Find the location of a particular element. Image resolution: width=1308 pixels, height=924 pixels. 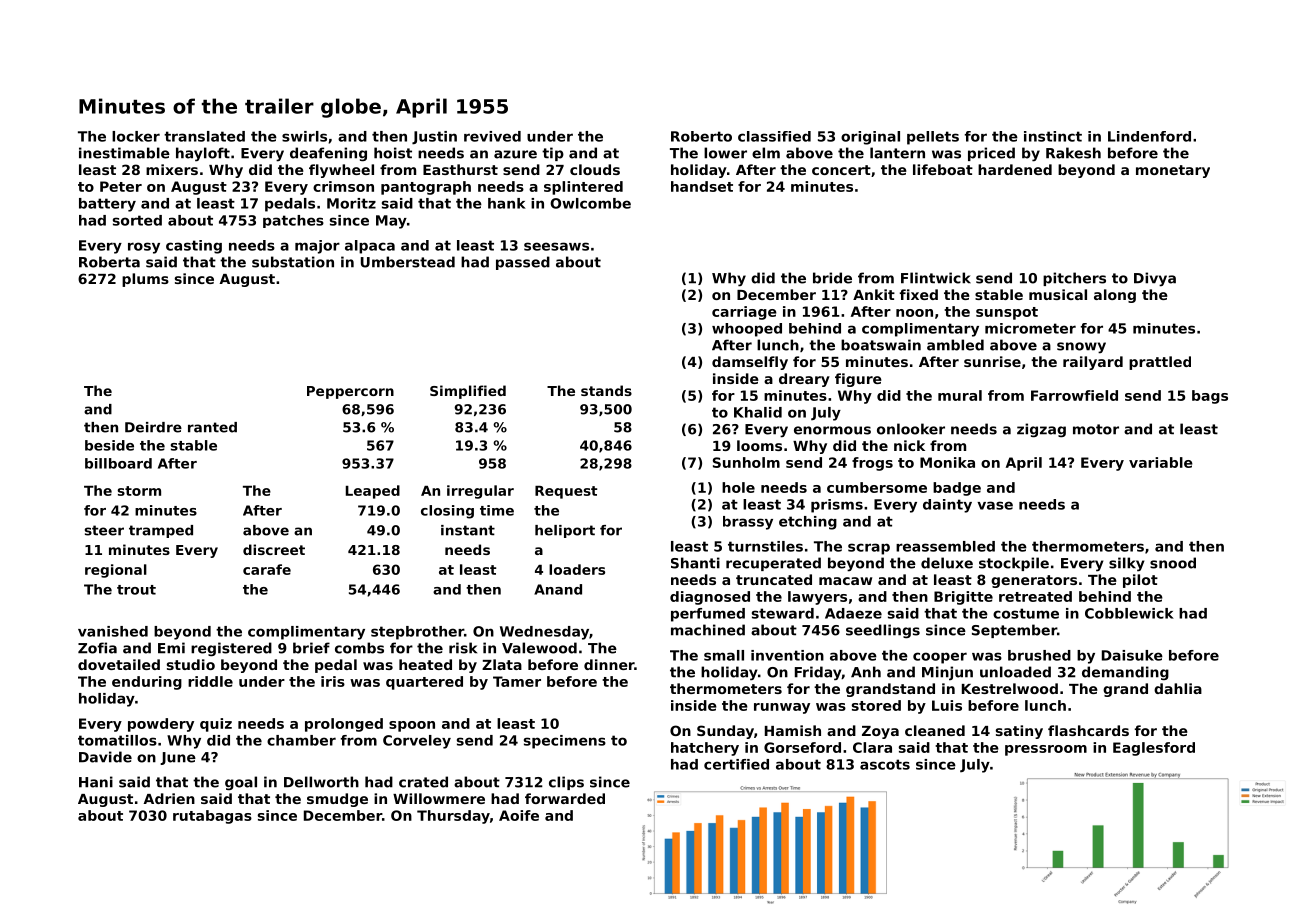

irregular is located at coordinates (480, 492).
